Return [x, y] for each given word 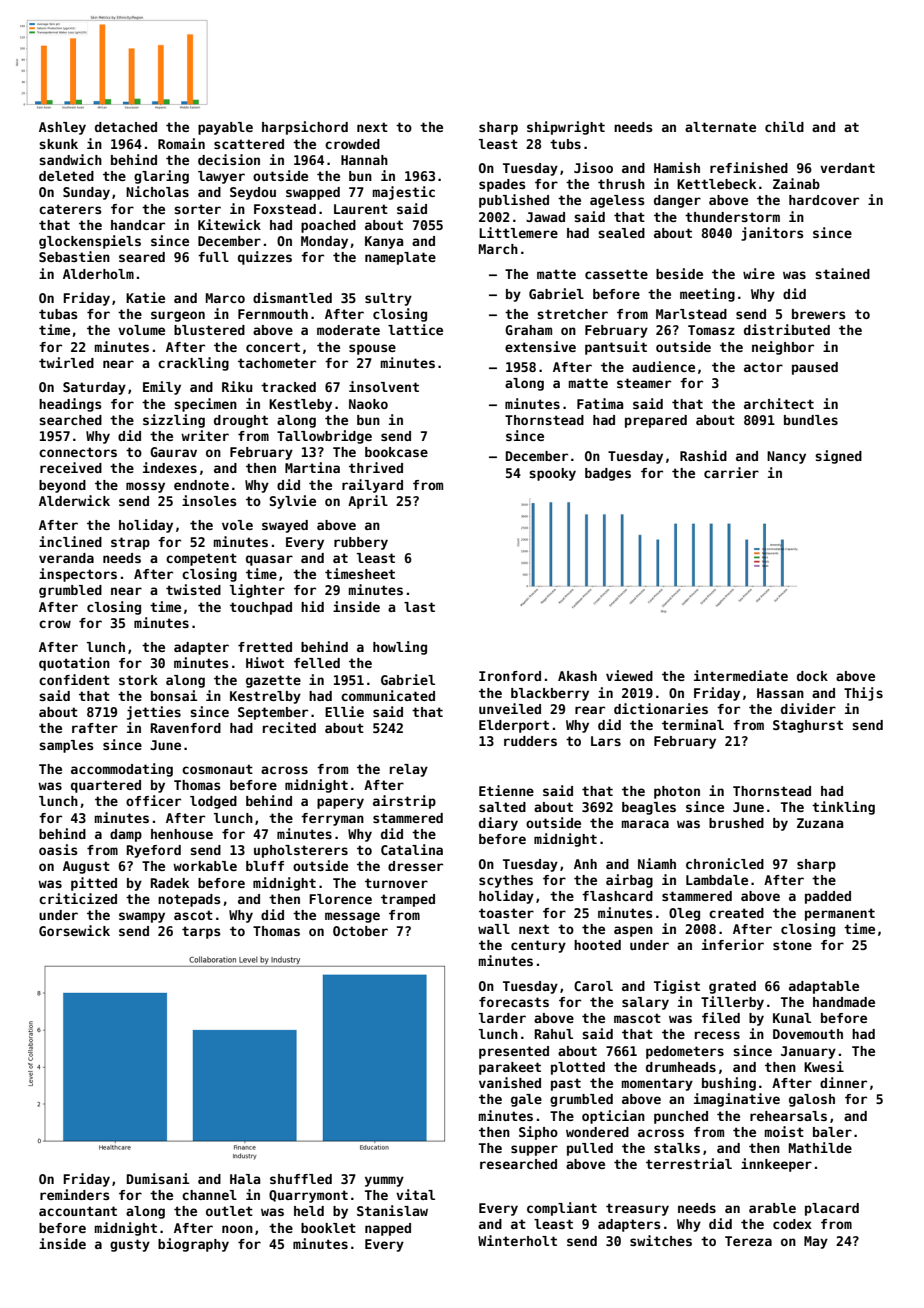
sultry [388, 299]
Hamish [677, 167]
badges [608, 474]
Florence [340, 899]
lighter [257, 591]
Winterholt [517, 1240]
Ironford [510, 676]
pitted [94, 884]
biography [193, 1245]
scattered [249, 144]
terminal [693, 724]
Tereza [748, 1241]
